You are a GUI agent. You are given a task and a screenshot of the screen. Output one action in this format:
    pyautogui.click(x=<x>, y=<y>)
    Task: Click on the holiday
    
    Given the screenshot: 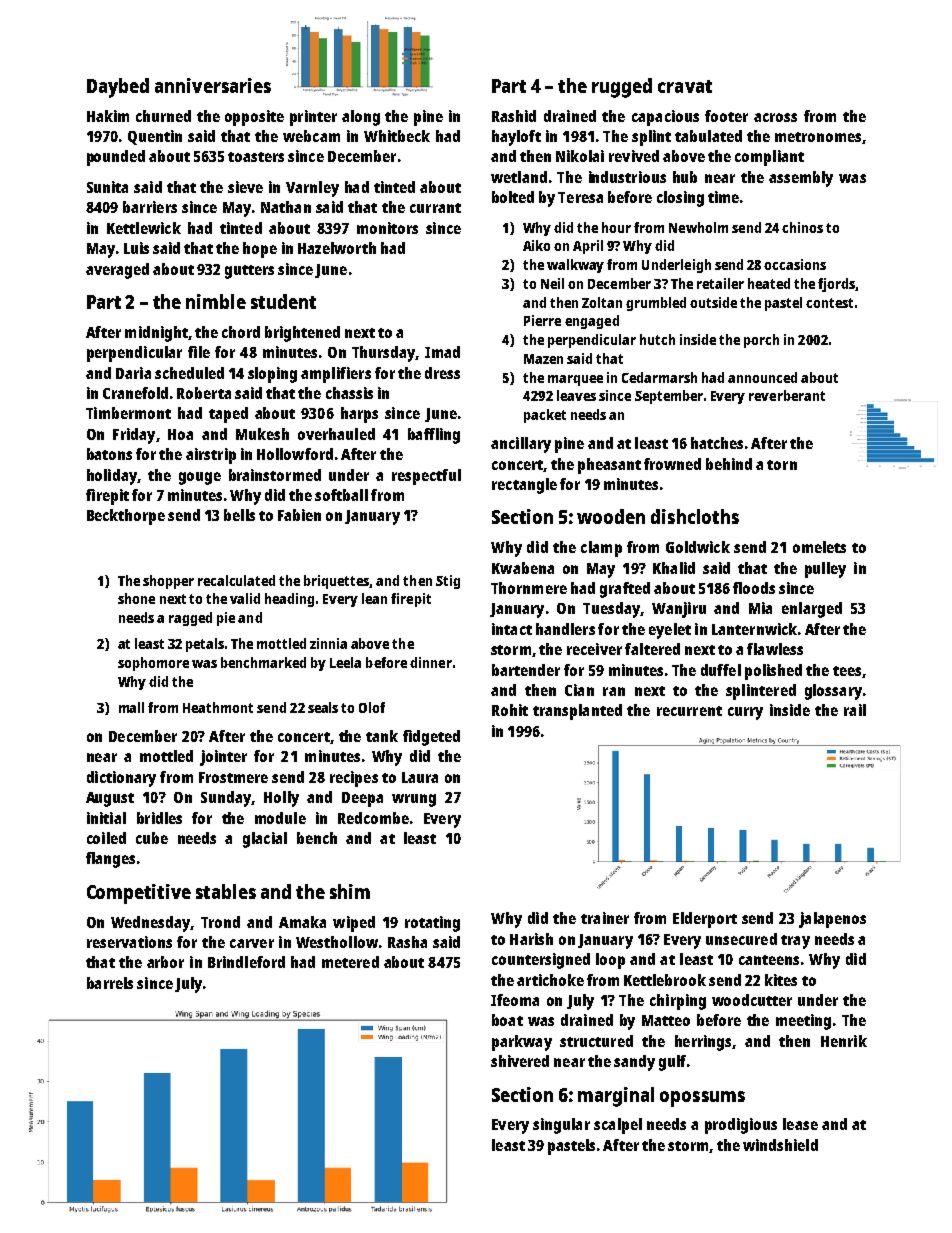 What is the action you would take?
    pyautogui.click(x=112, y=477)
